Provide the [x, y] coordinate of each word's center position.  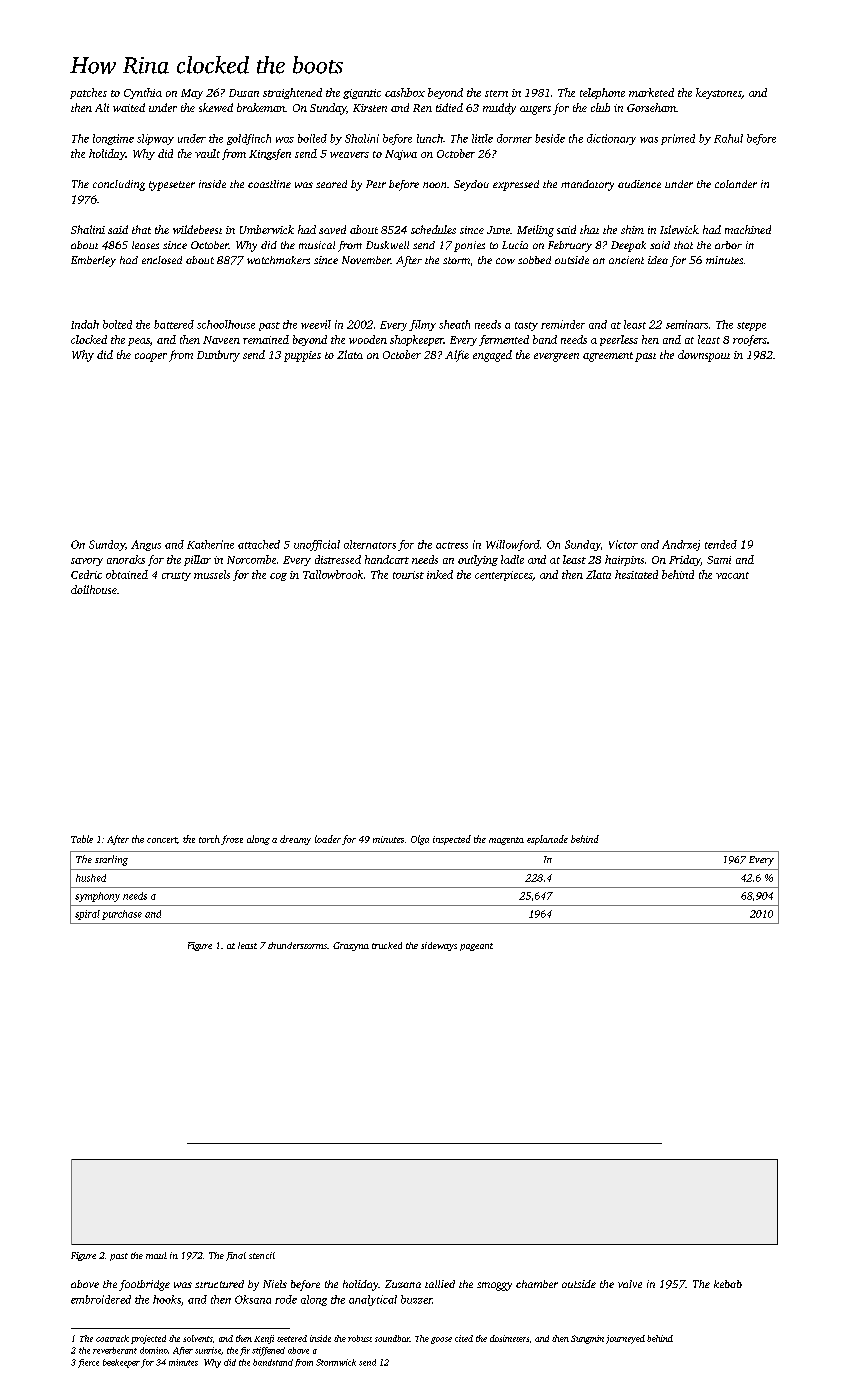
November [366, 260]
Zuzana [403, 1284]
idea [658, 260]
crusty [176, 576]
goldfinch [249, 139]
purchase [122, 915]
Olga [420, 840]
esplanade [547, 840]
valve [630, 1284]
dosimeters [509, 1338]
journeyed [625, 1339]
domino [154, 1350]
